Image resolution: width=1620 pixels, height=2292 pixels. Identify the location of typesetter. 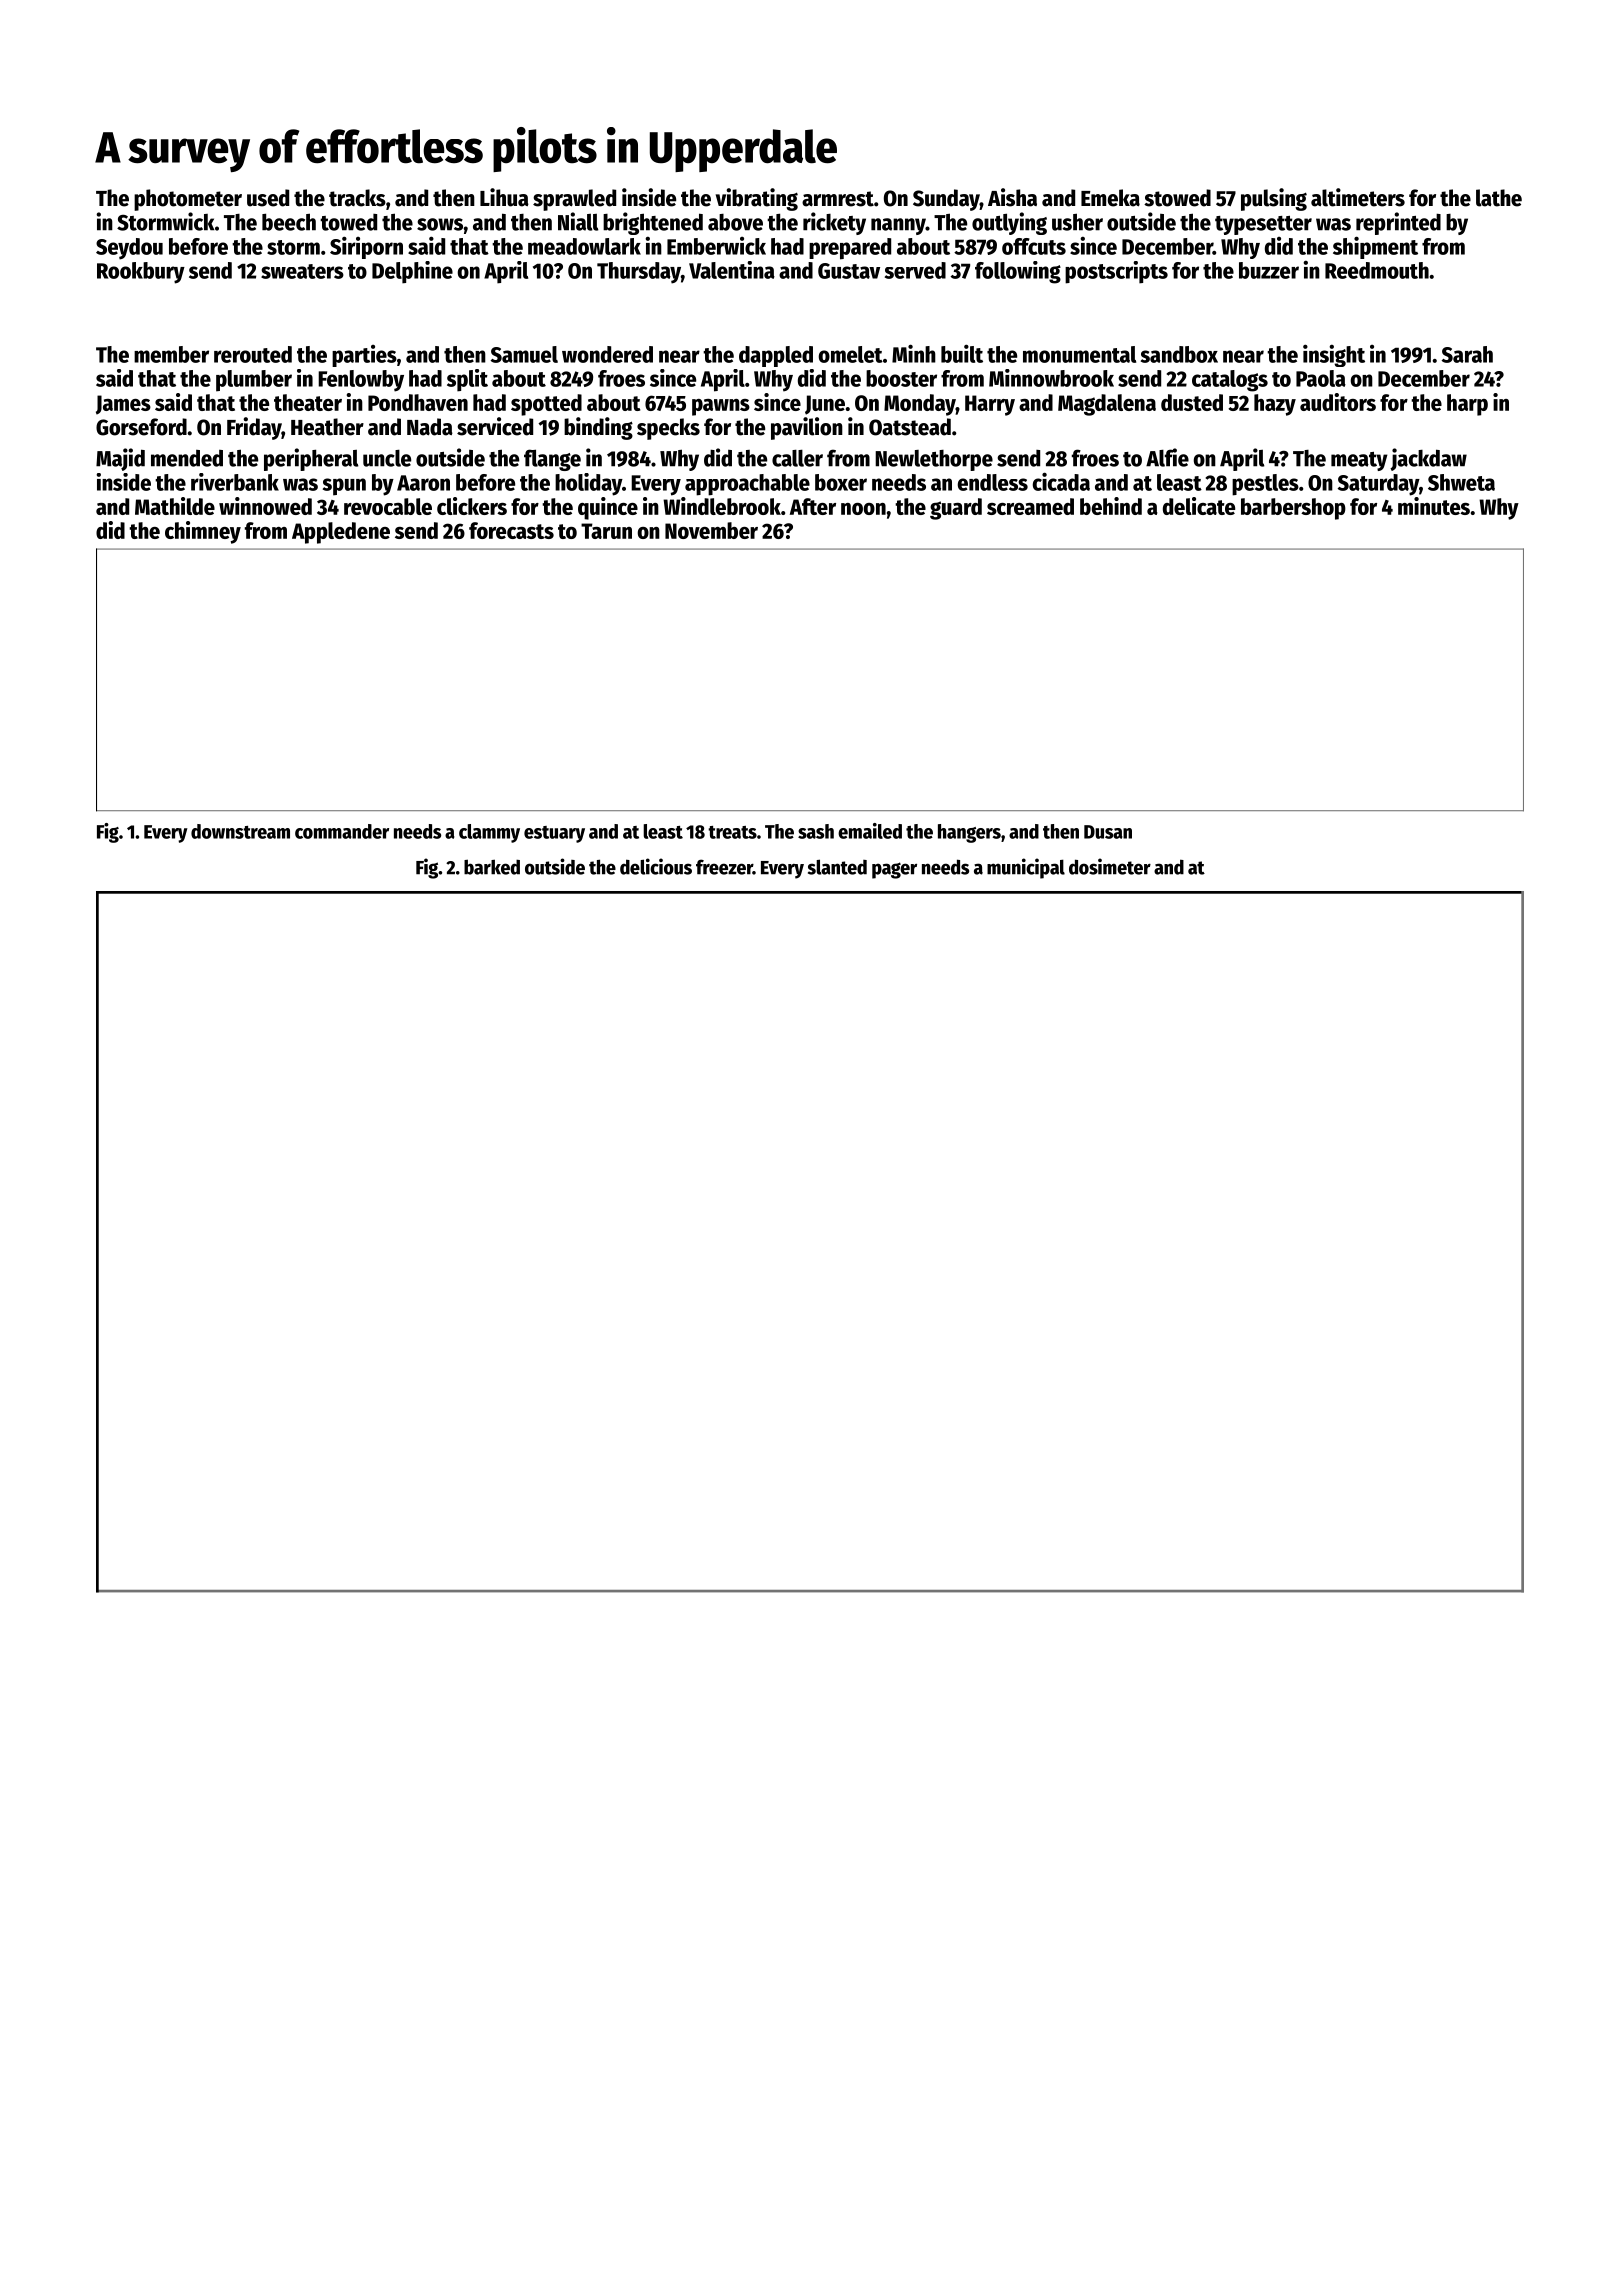
(1263, 225).
